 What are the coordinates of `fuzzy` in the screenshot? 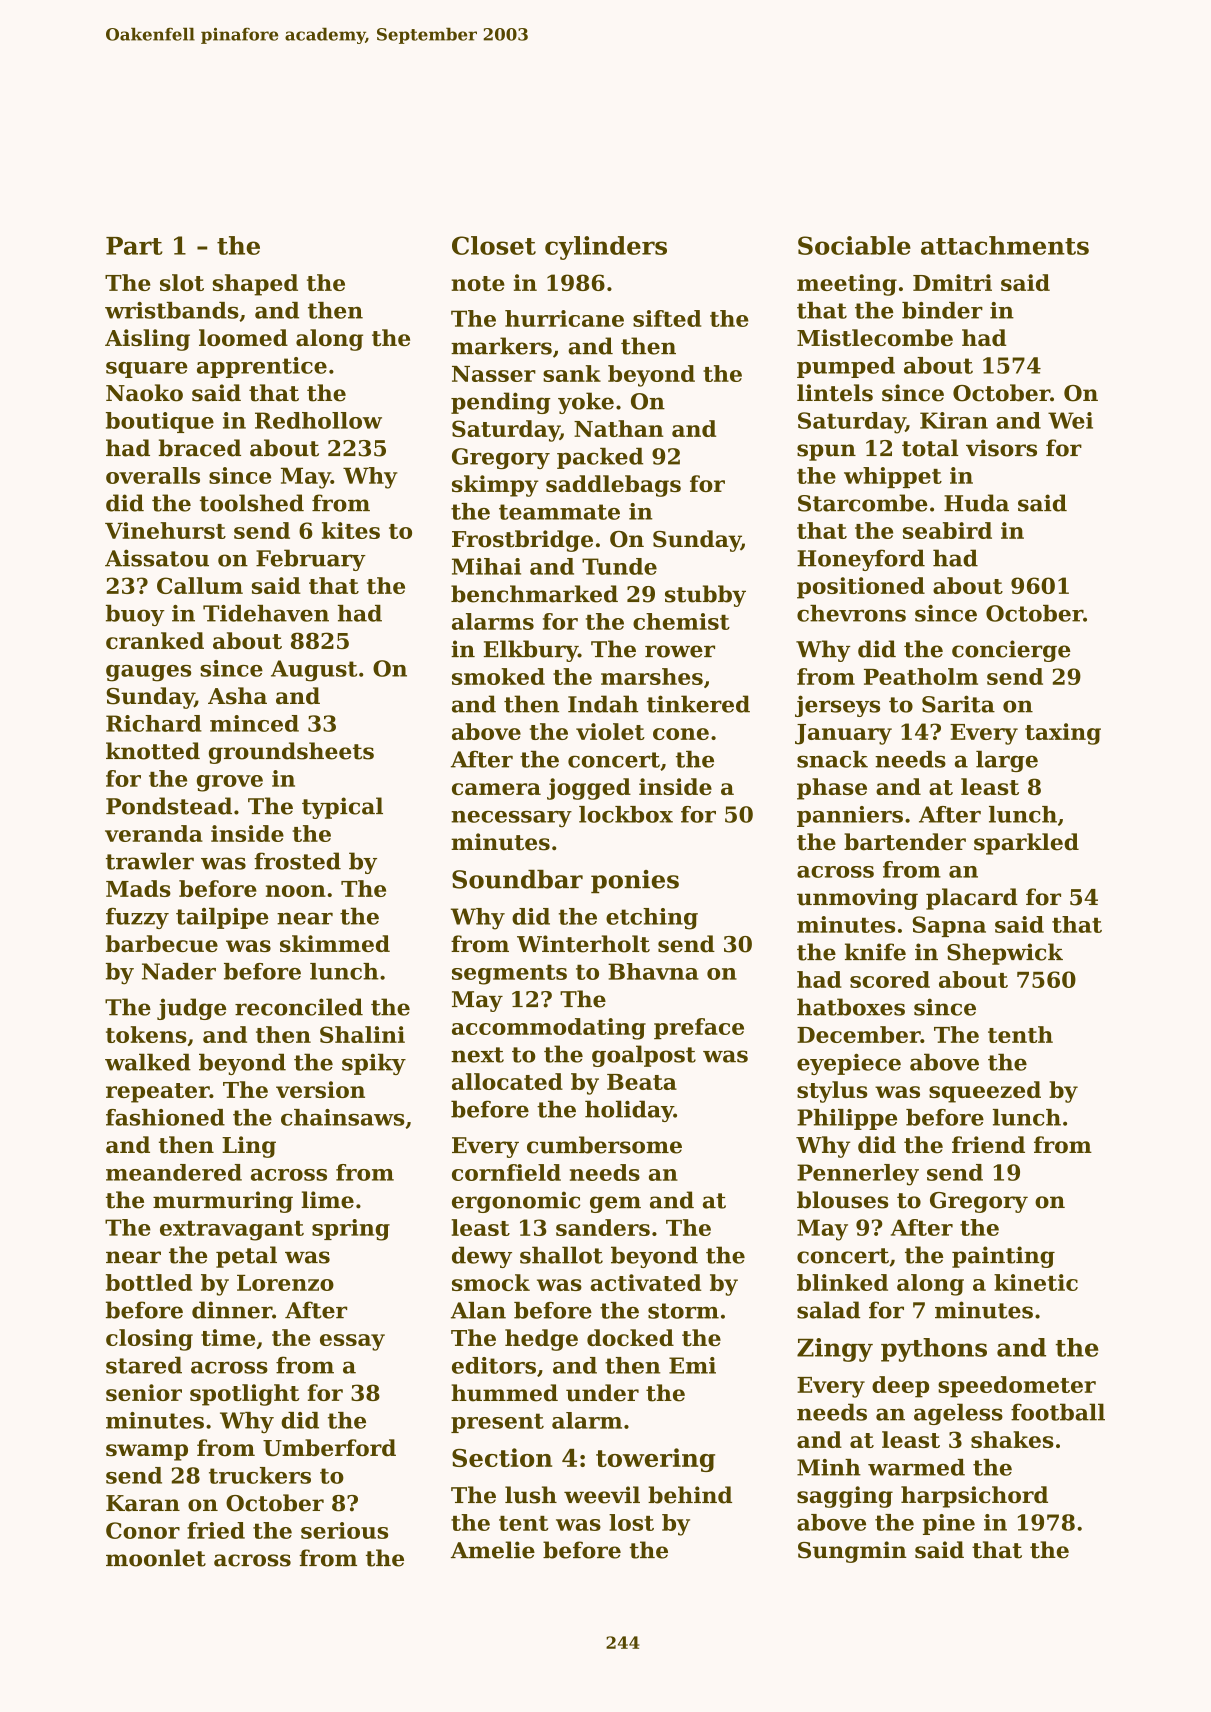 It's located at (137, 918).
